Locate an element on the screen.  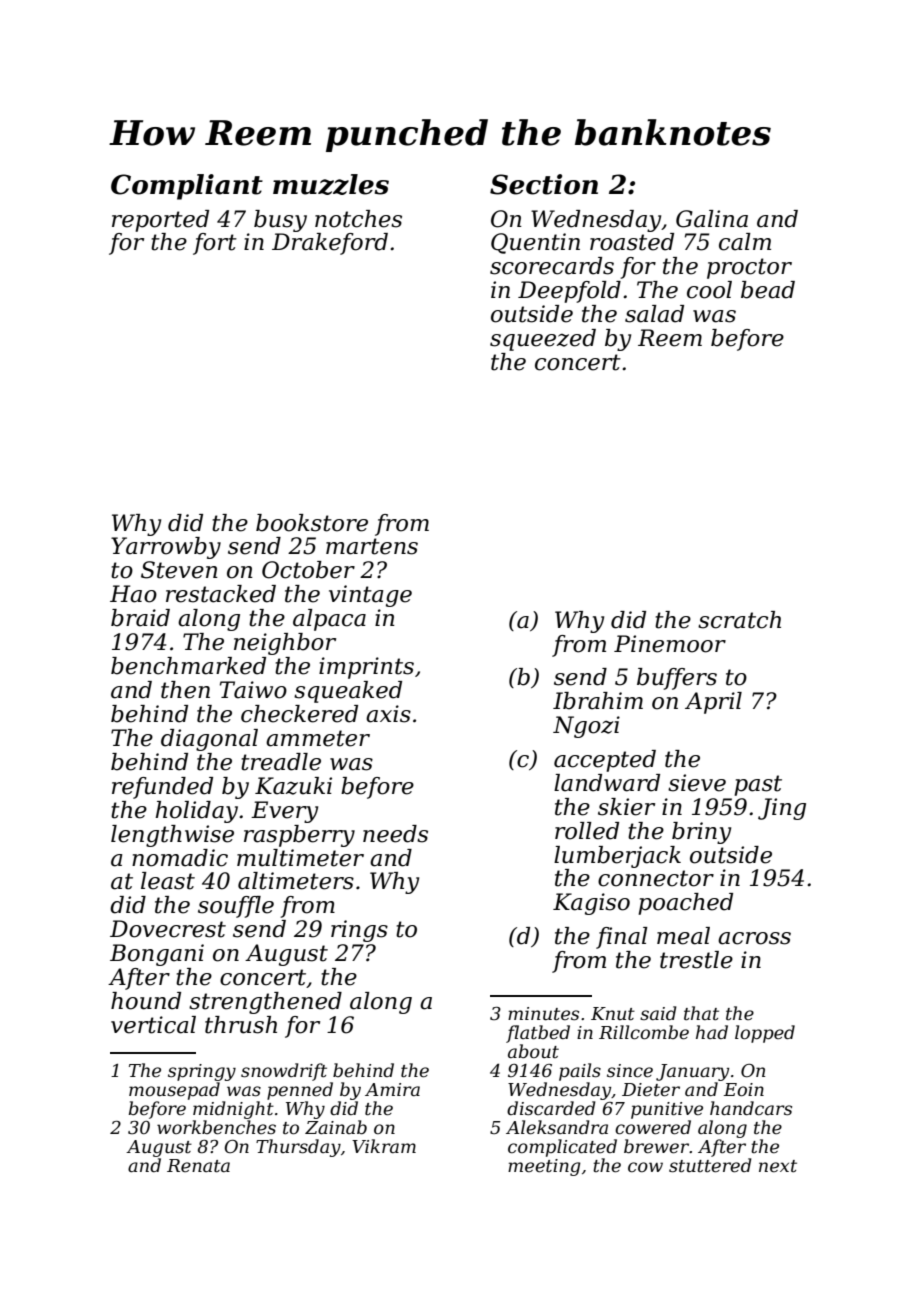
souffle is located at coordinates (236, 907).
